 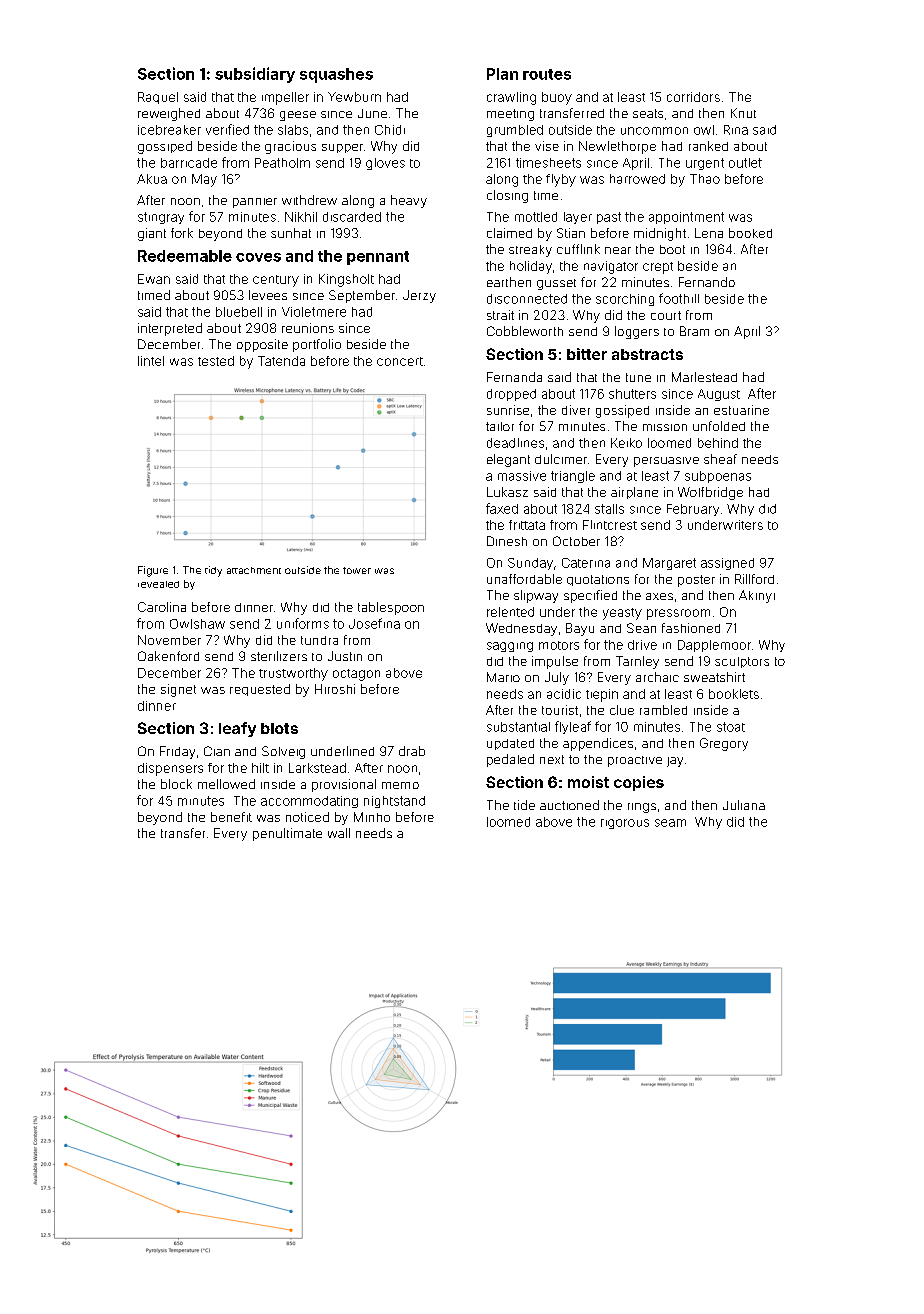 I want to click on block, so click(x=176, y=784).
